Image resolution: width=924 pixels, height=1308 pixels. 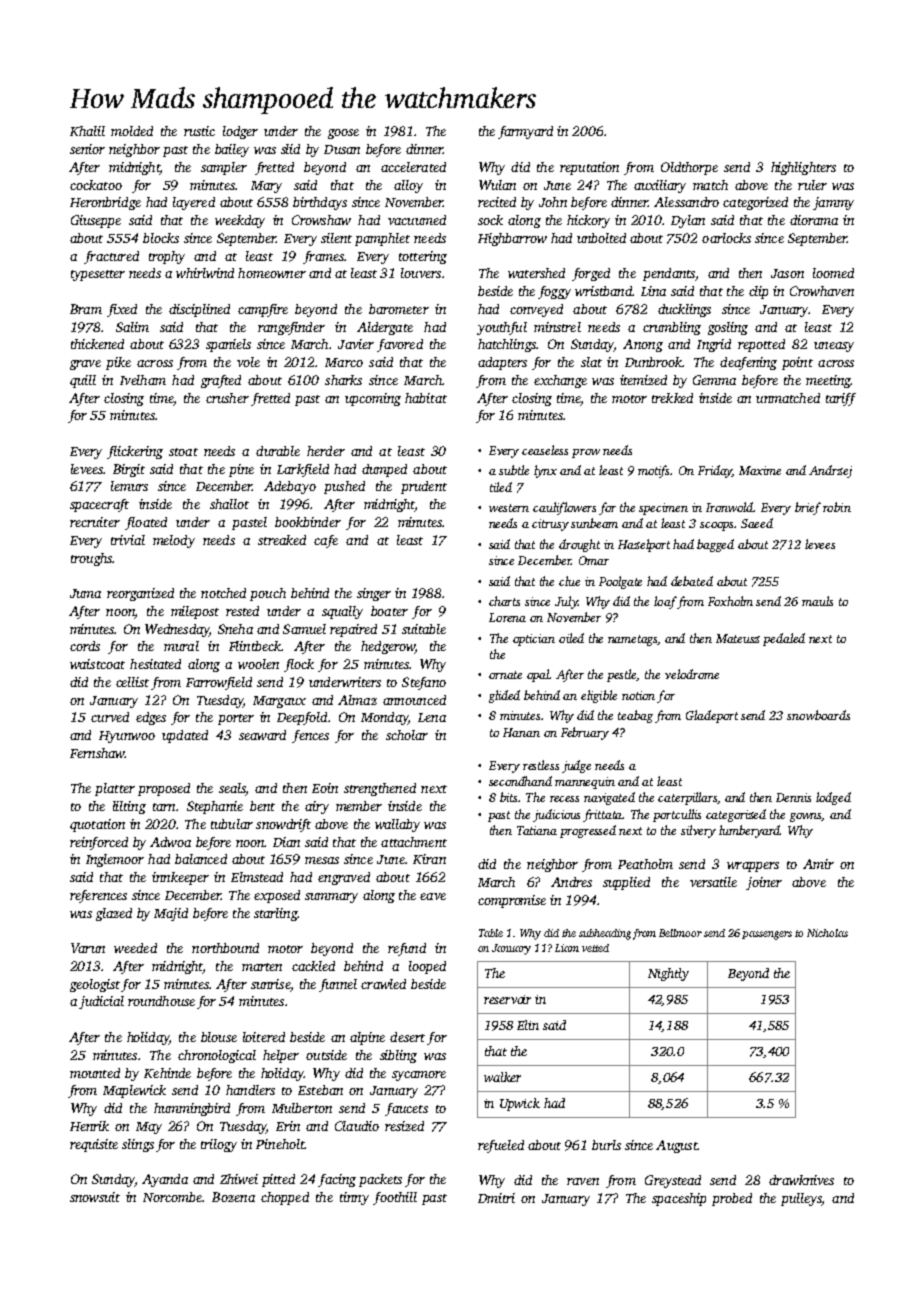 What do you see at coordinates (767, 935) in the screenshot?
I see `passengers` at bounding box center [767, 935].
